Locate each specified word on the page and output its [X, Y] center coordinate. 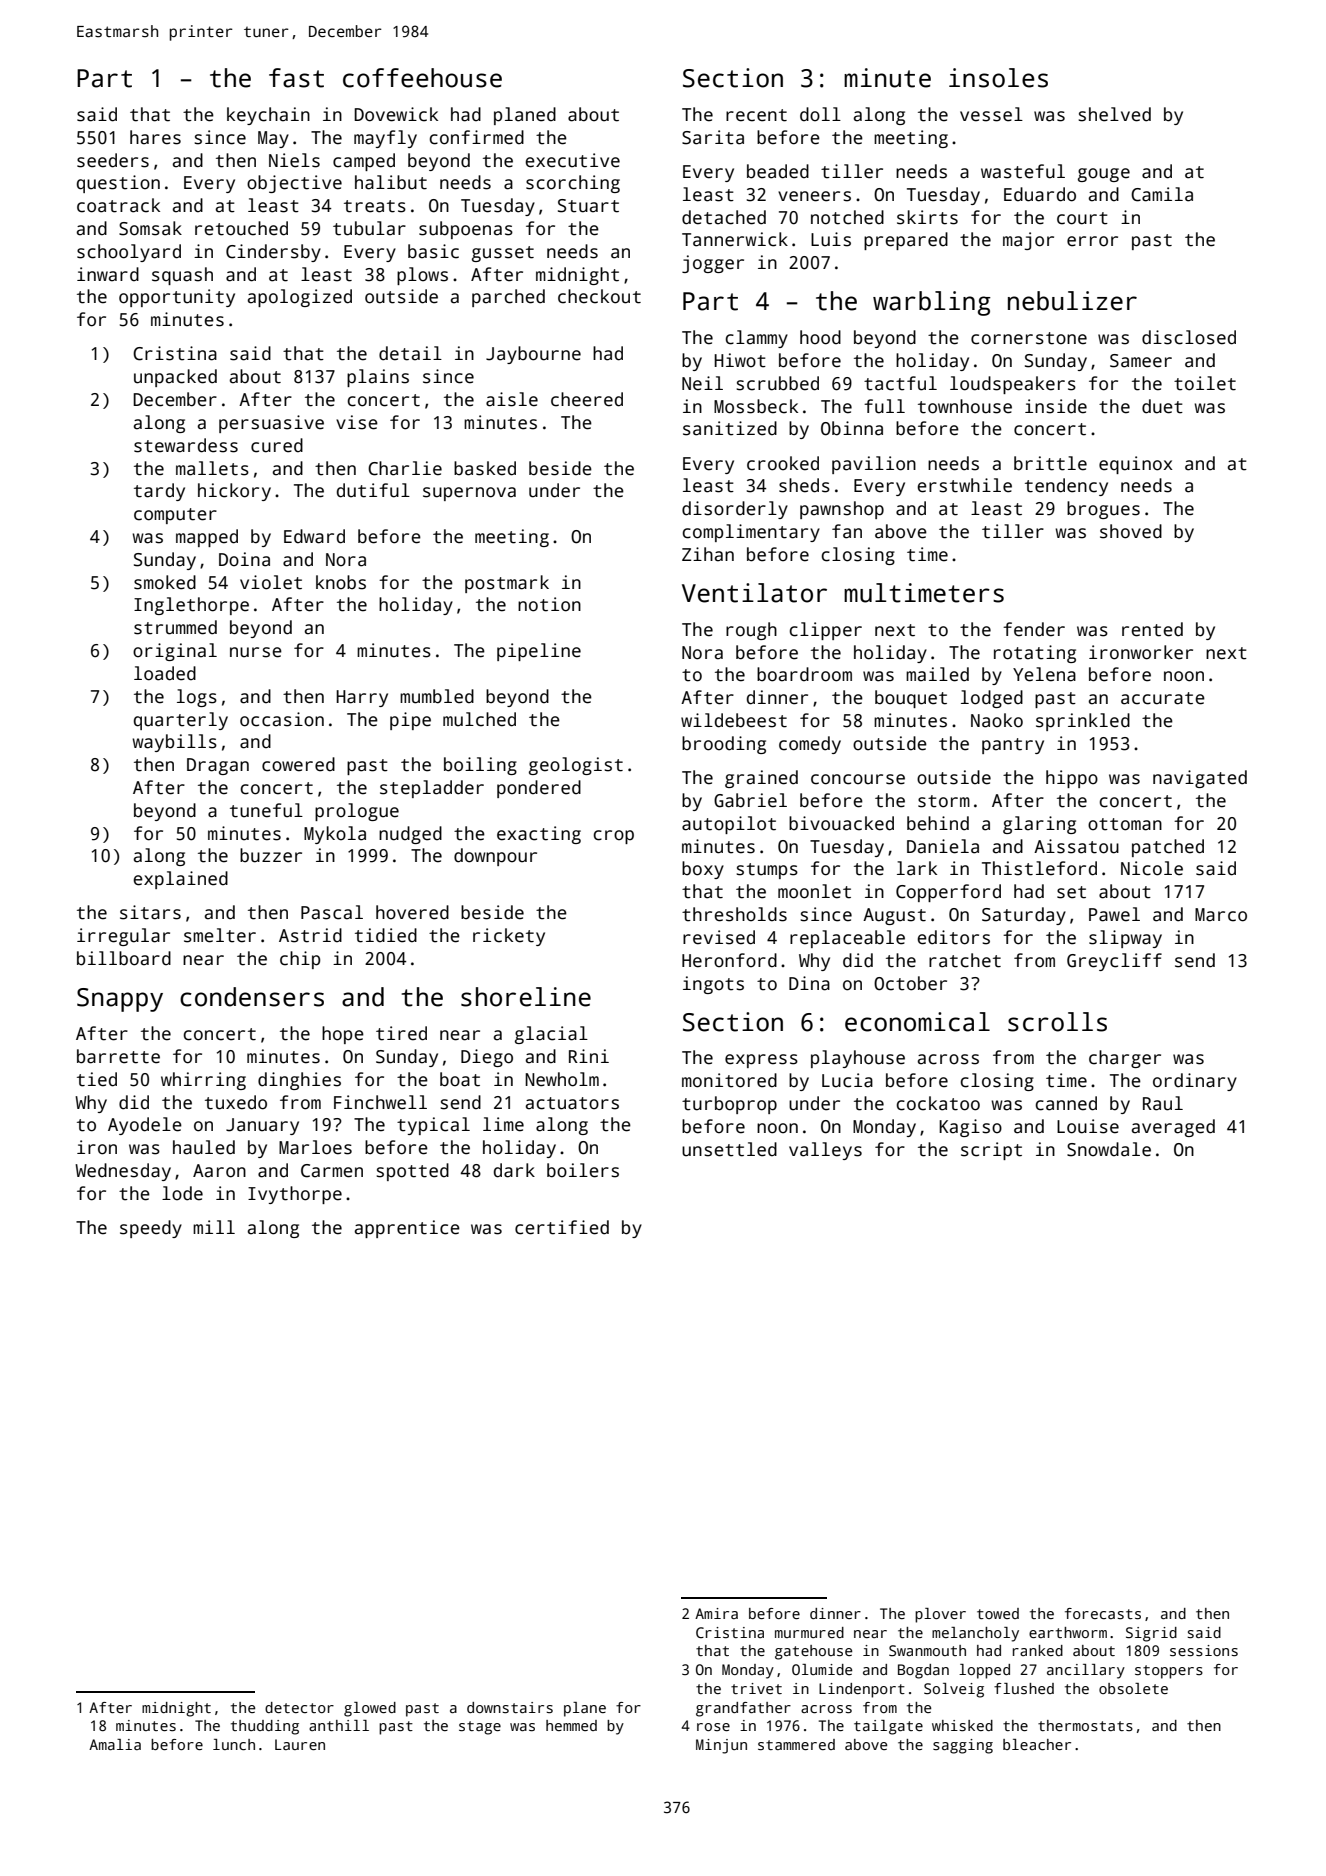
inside [1056, 406]
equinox [1136, 465]
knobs [341, 582]
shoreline [526, 997]
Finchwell [380, 1102]
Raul [1163, 1103]
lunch [234, 1744]
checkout [599, 296]
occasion [282, 719]
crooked [783, 463]
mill [214, 1227]
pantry [1013, 746]
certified [562, 1227]
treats [375, 206]
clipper [826, 631]
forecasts [1103, 1613]
